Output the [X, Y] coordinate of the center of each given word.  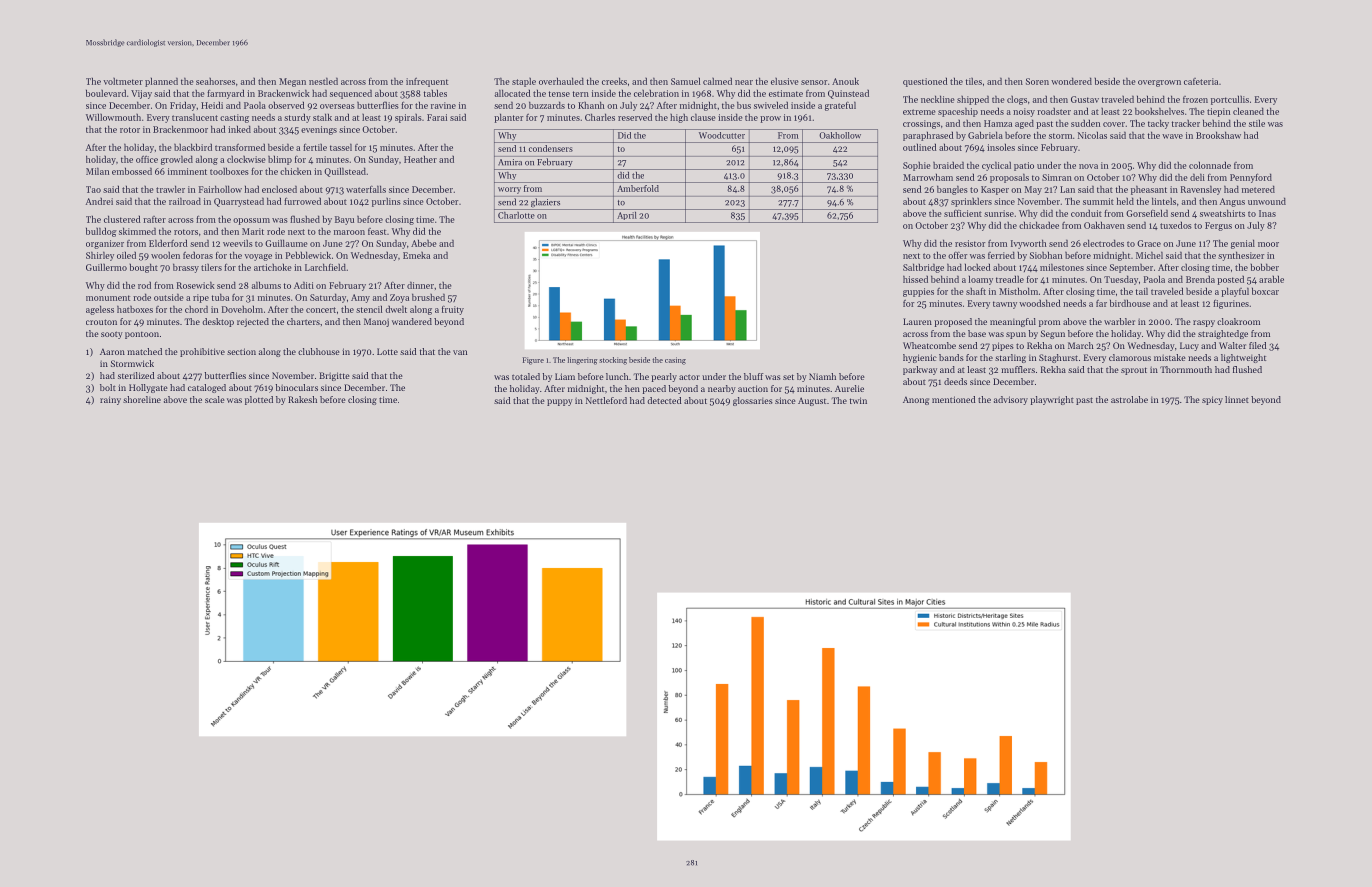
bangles [952, 190]
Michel [1149, 255]
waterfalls [366, 189]
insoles [1001, 147]
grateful [840, 106]
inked [239, 129]
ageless [100, 310]
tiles [974, 81]
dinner [420, 285]
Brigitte [334, 376]
